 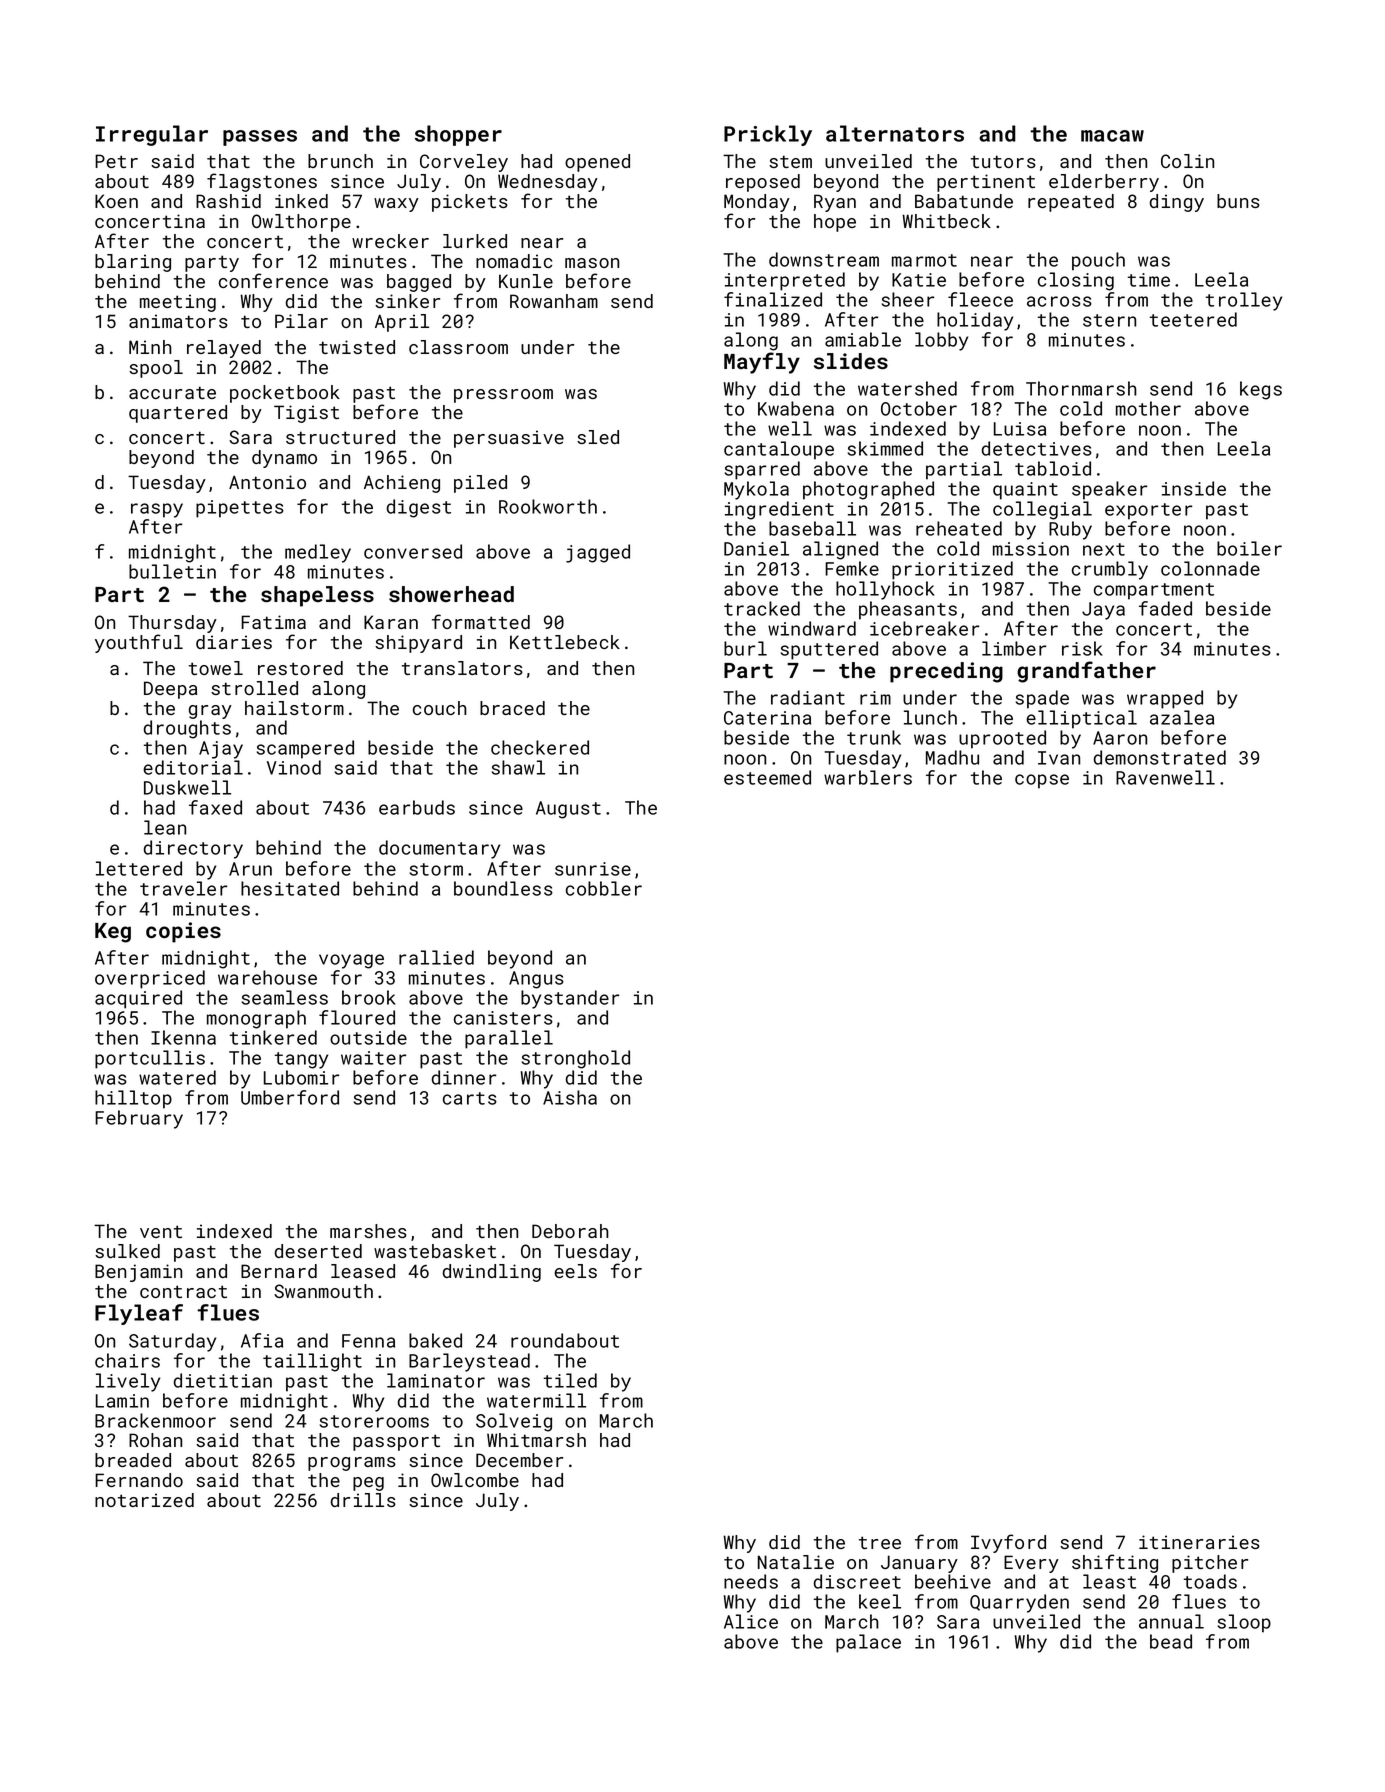 What do you see at coordinates (193, 849) in the page?
I see `directory` at bounding box center [193, 849].
